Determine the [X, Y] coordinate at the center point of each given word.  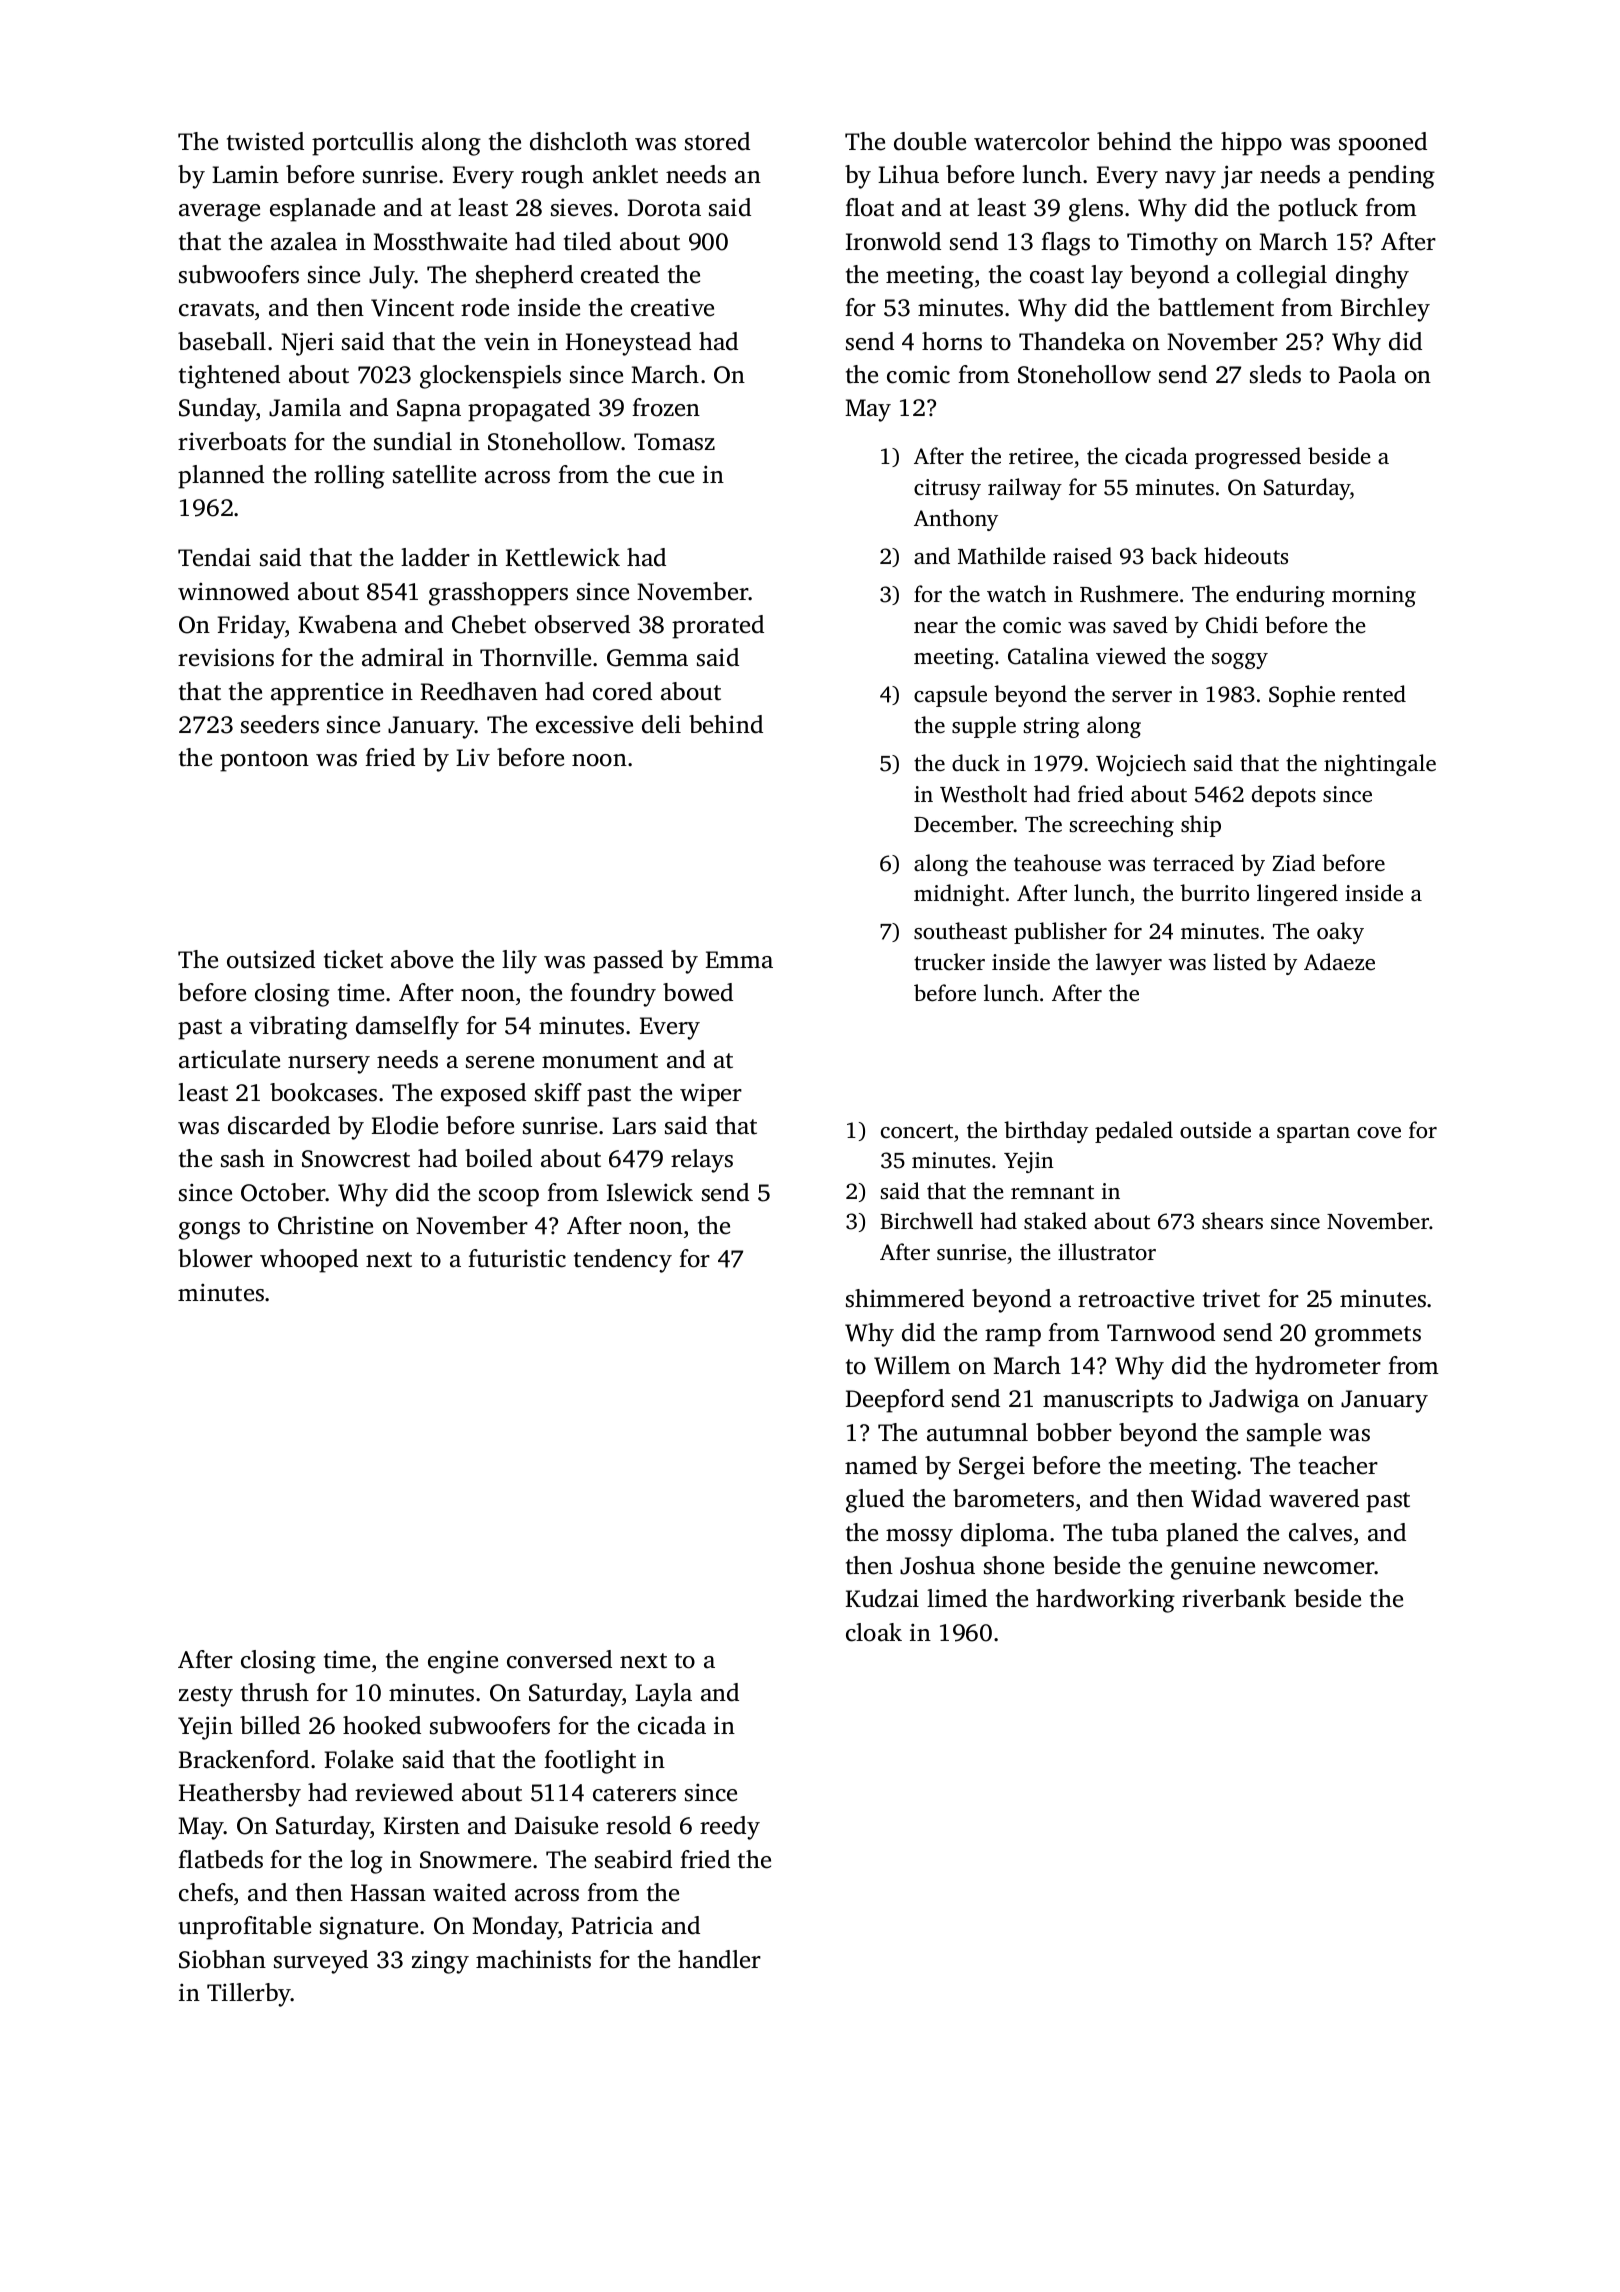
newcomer [1319, 1568]
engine [463, 1662]
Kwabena [348, 624]
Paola [1367, 374]
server [1142, 697]
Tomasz [674, 442]
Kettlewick [563, 557]
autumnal [977, 1432]
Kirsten [422, 1825]
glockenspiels [490, 377]
